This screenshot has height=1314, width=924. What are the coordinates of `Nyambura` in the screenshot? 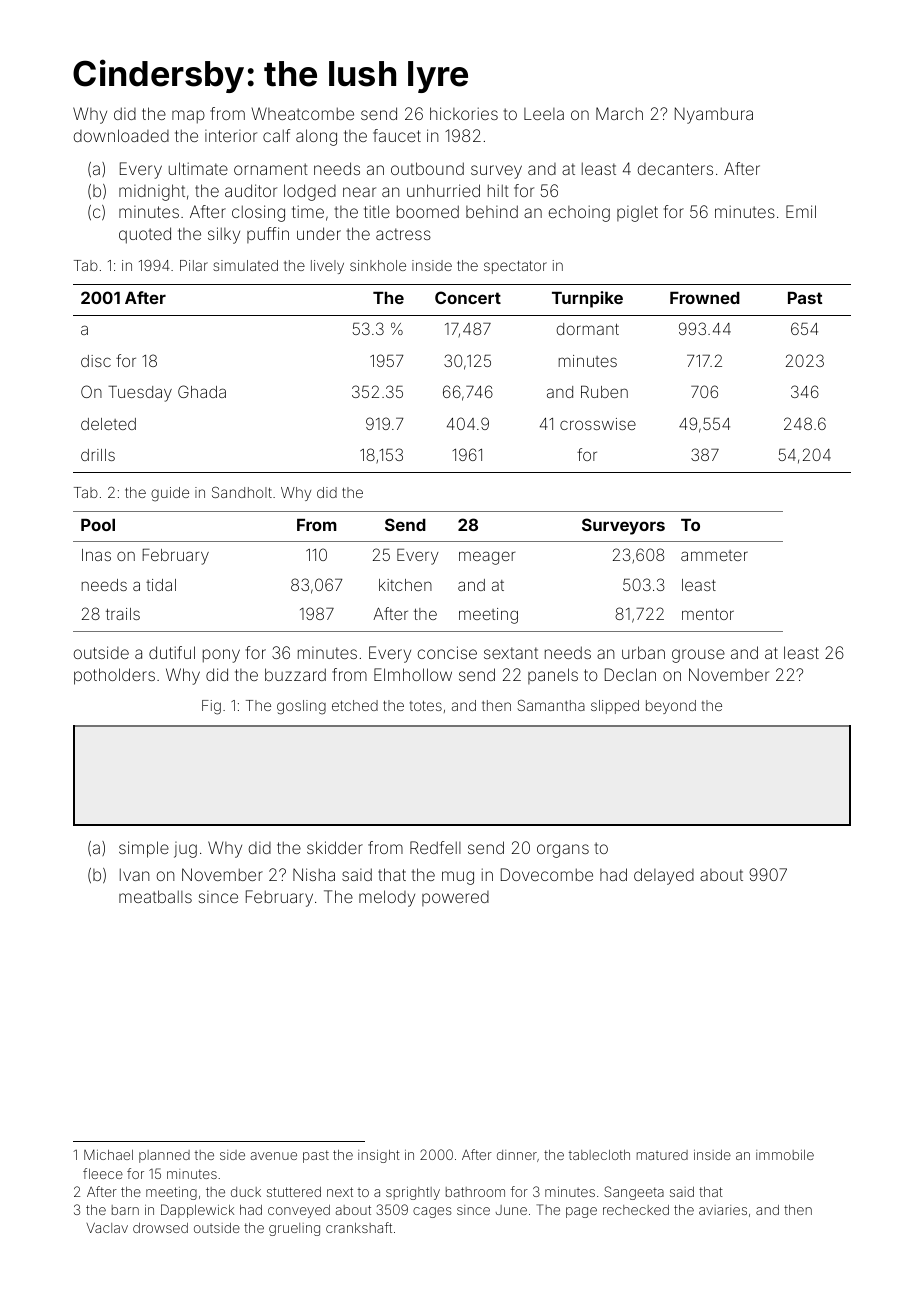 It's located at (714, 115).
